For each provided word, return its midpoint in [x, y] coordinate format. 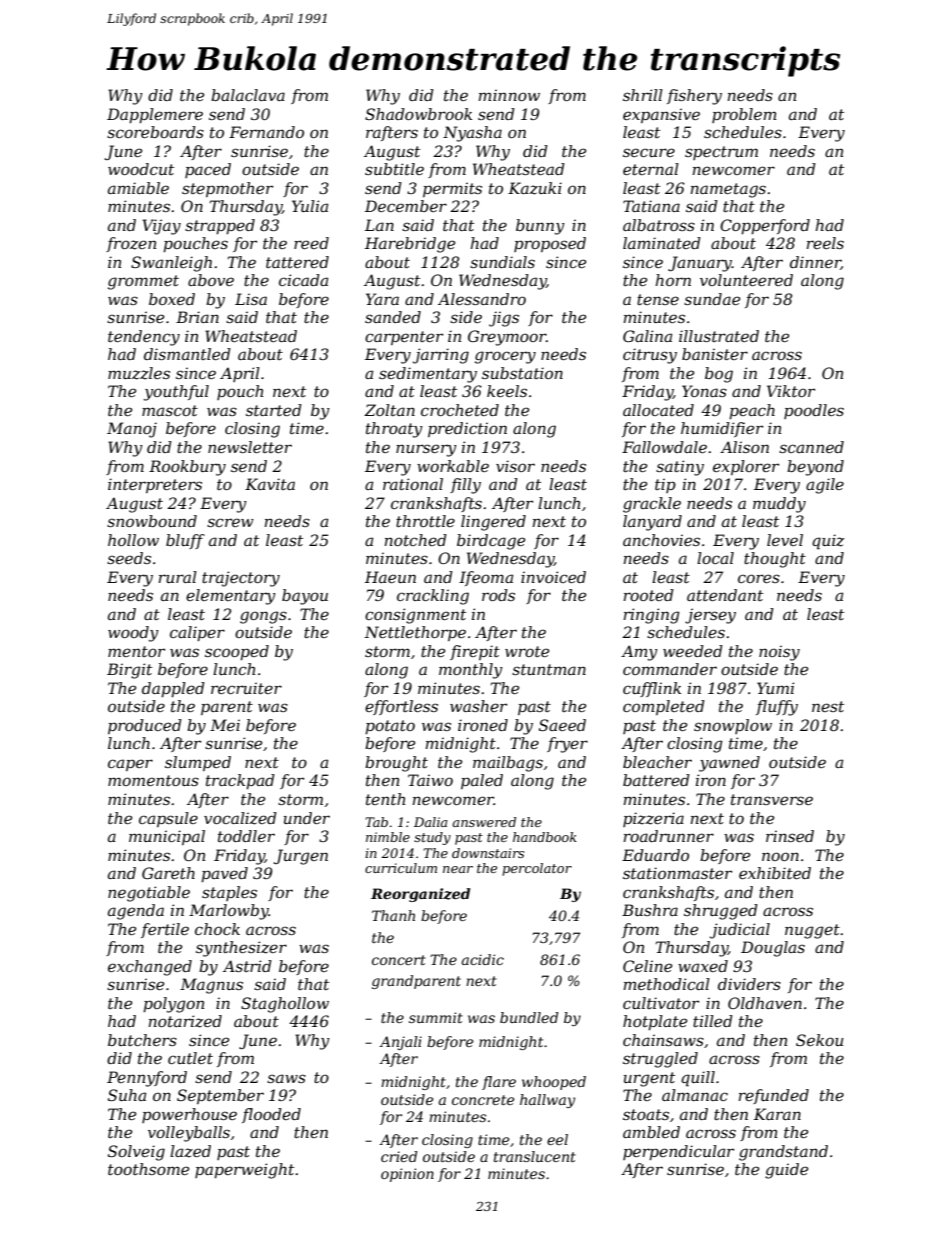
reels [825, 243]
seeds [129, 558]
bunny [540, 227]
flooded [271, 1115]
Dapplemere [155, 115]
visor [515, 466]
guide [786, 1171]
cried [399, 1156]
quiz [828, 542]
